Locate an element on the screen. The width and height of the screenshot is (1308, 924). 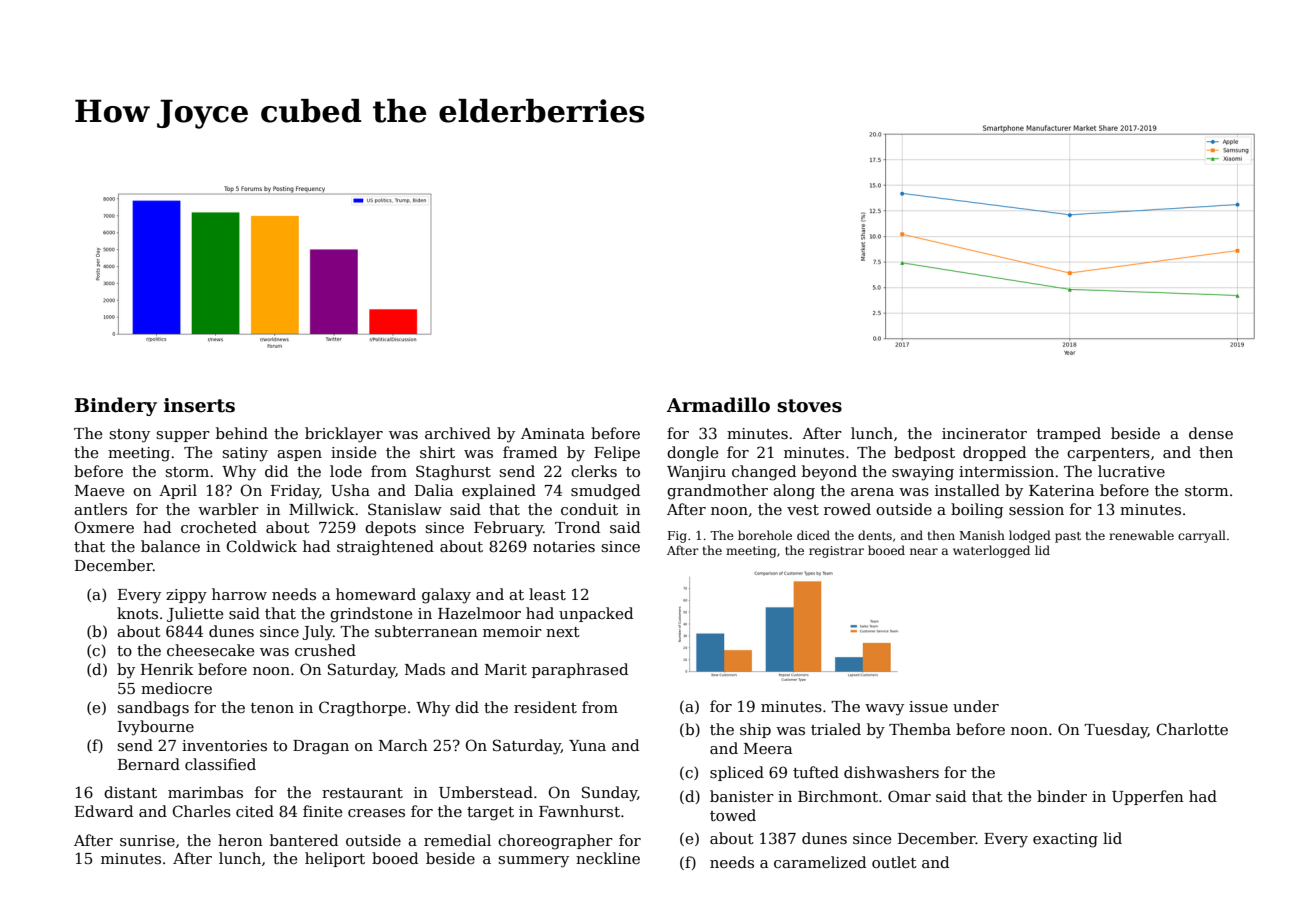
under is located at coordinates (976, 706).
